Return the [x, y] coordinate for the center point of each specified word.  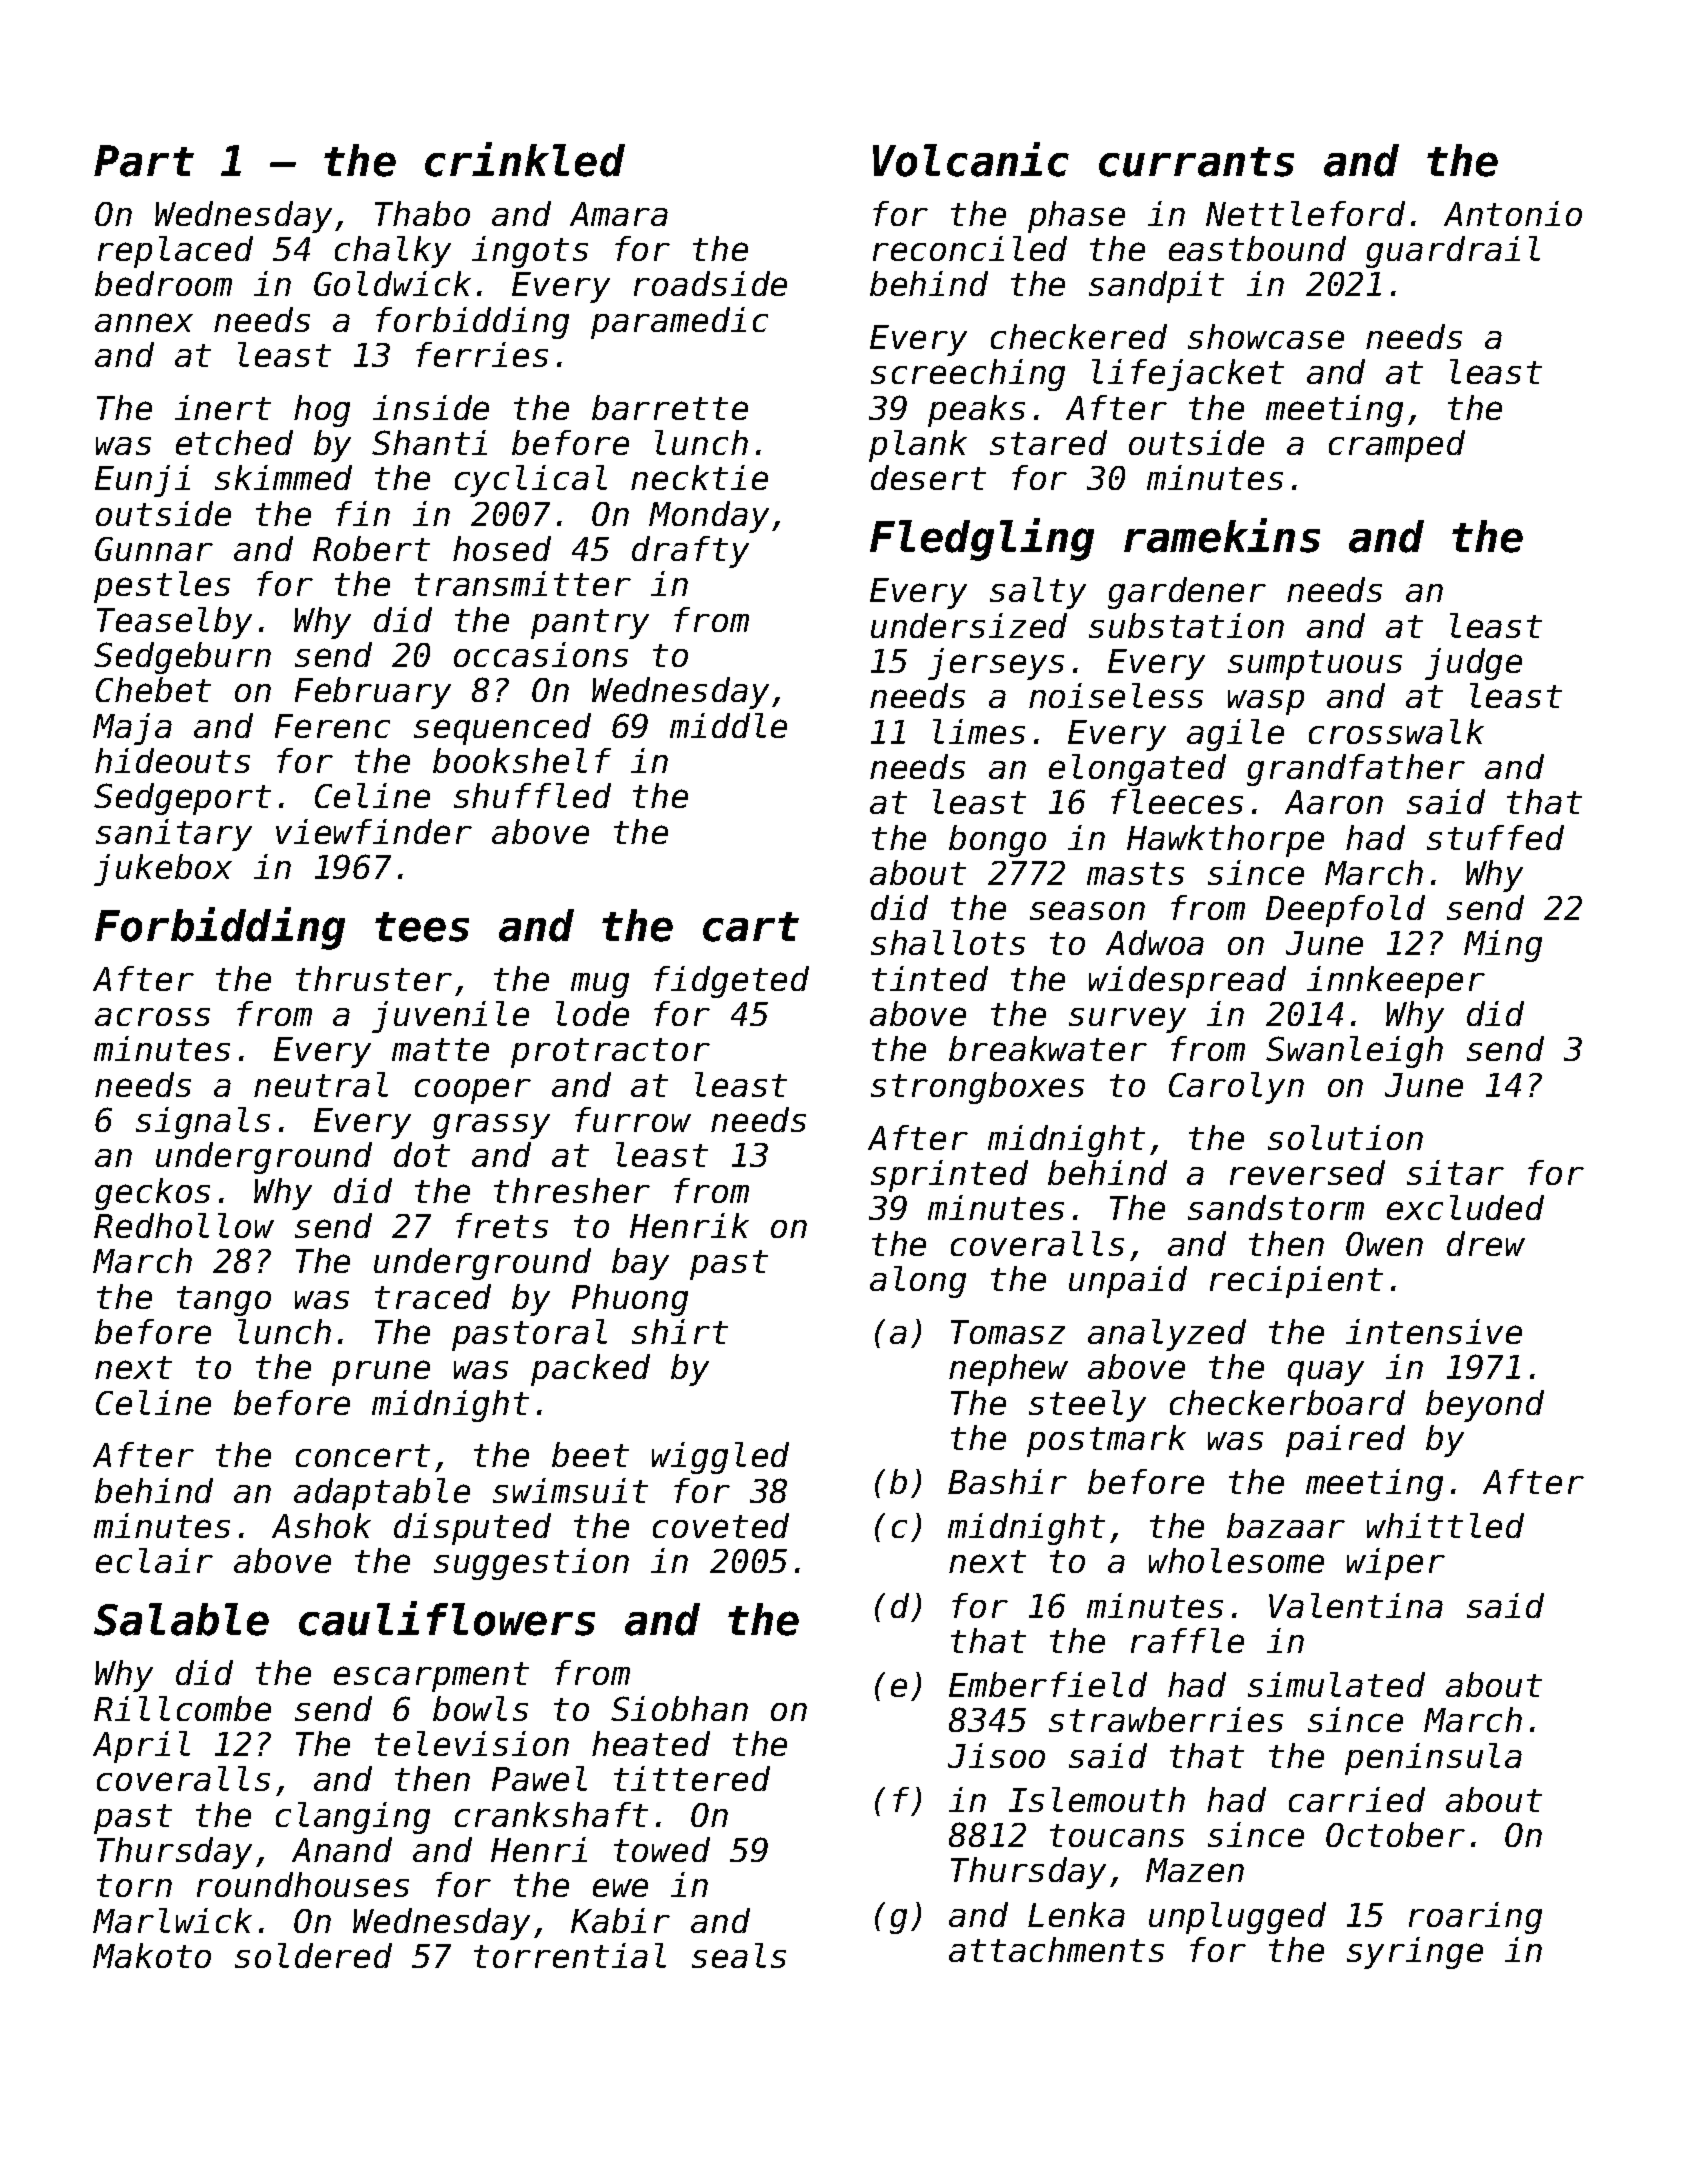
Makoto [152, 1955]
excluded [1465, 1207]
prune [381, 1373]
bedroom [163, 283]
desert [928, 477]
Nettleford [1305, 213]
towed [662, 1849]
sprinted [949, 1176]
